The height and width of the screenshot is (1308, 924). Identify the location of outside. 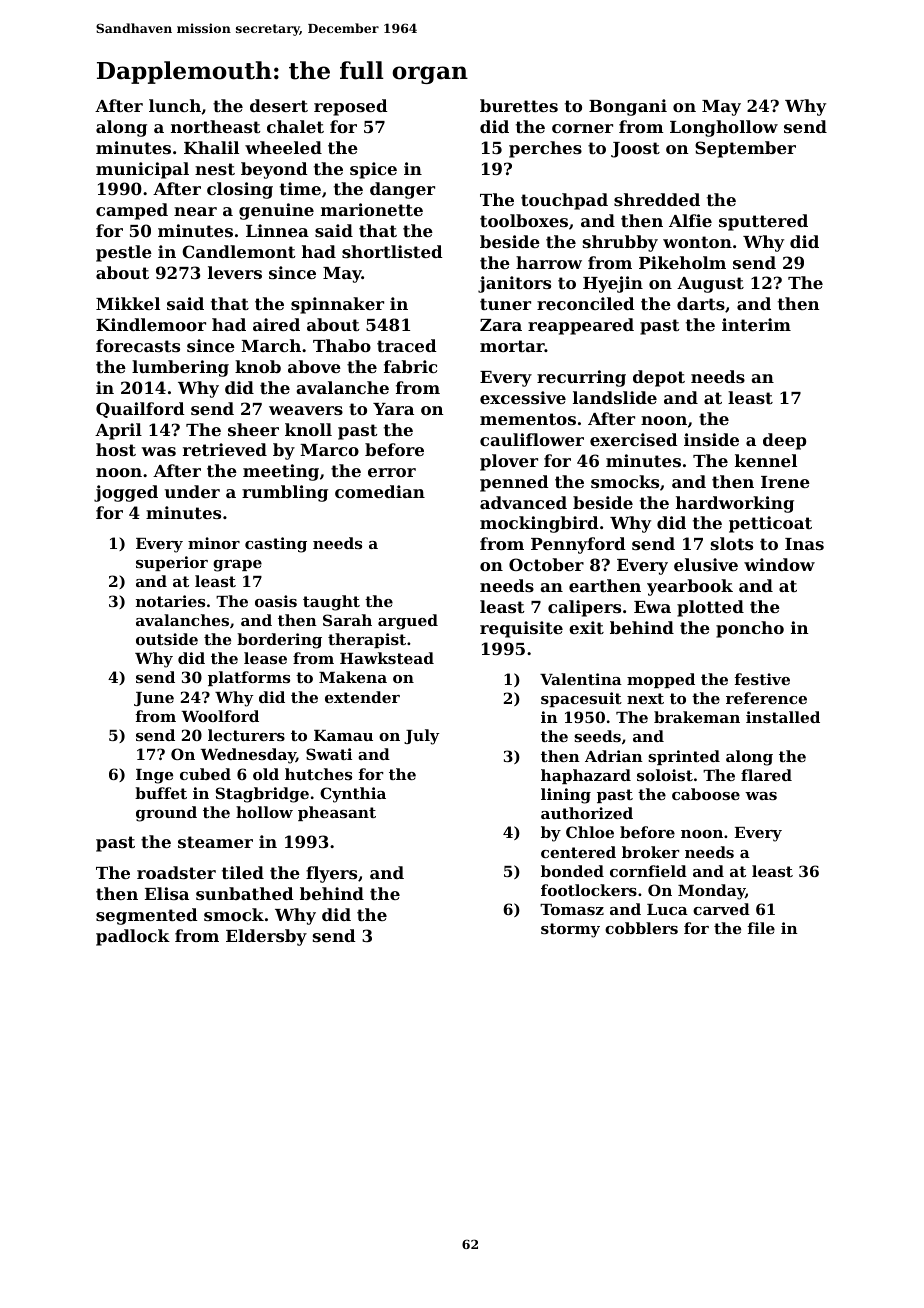
(167, 639).
